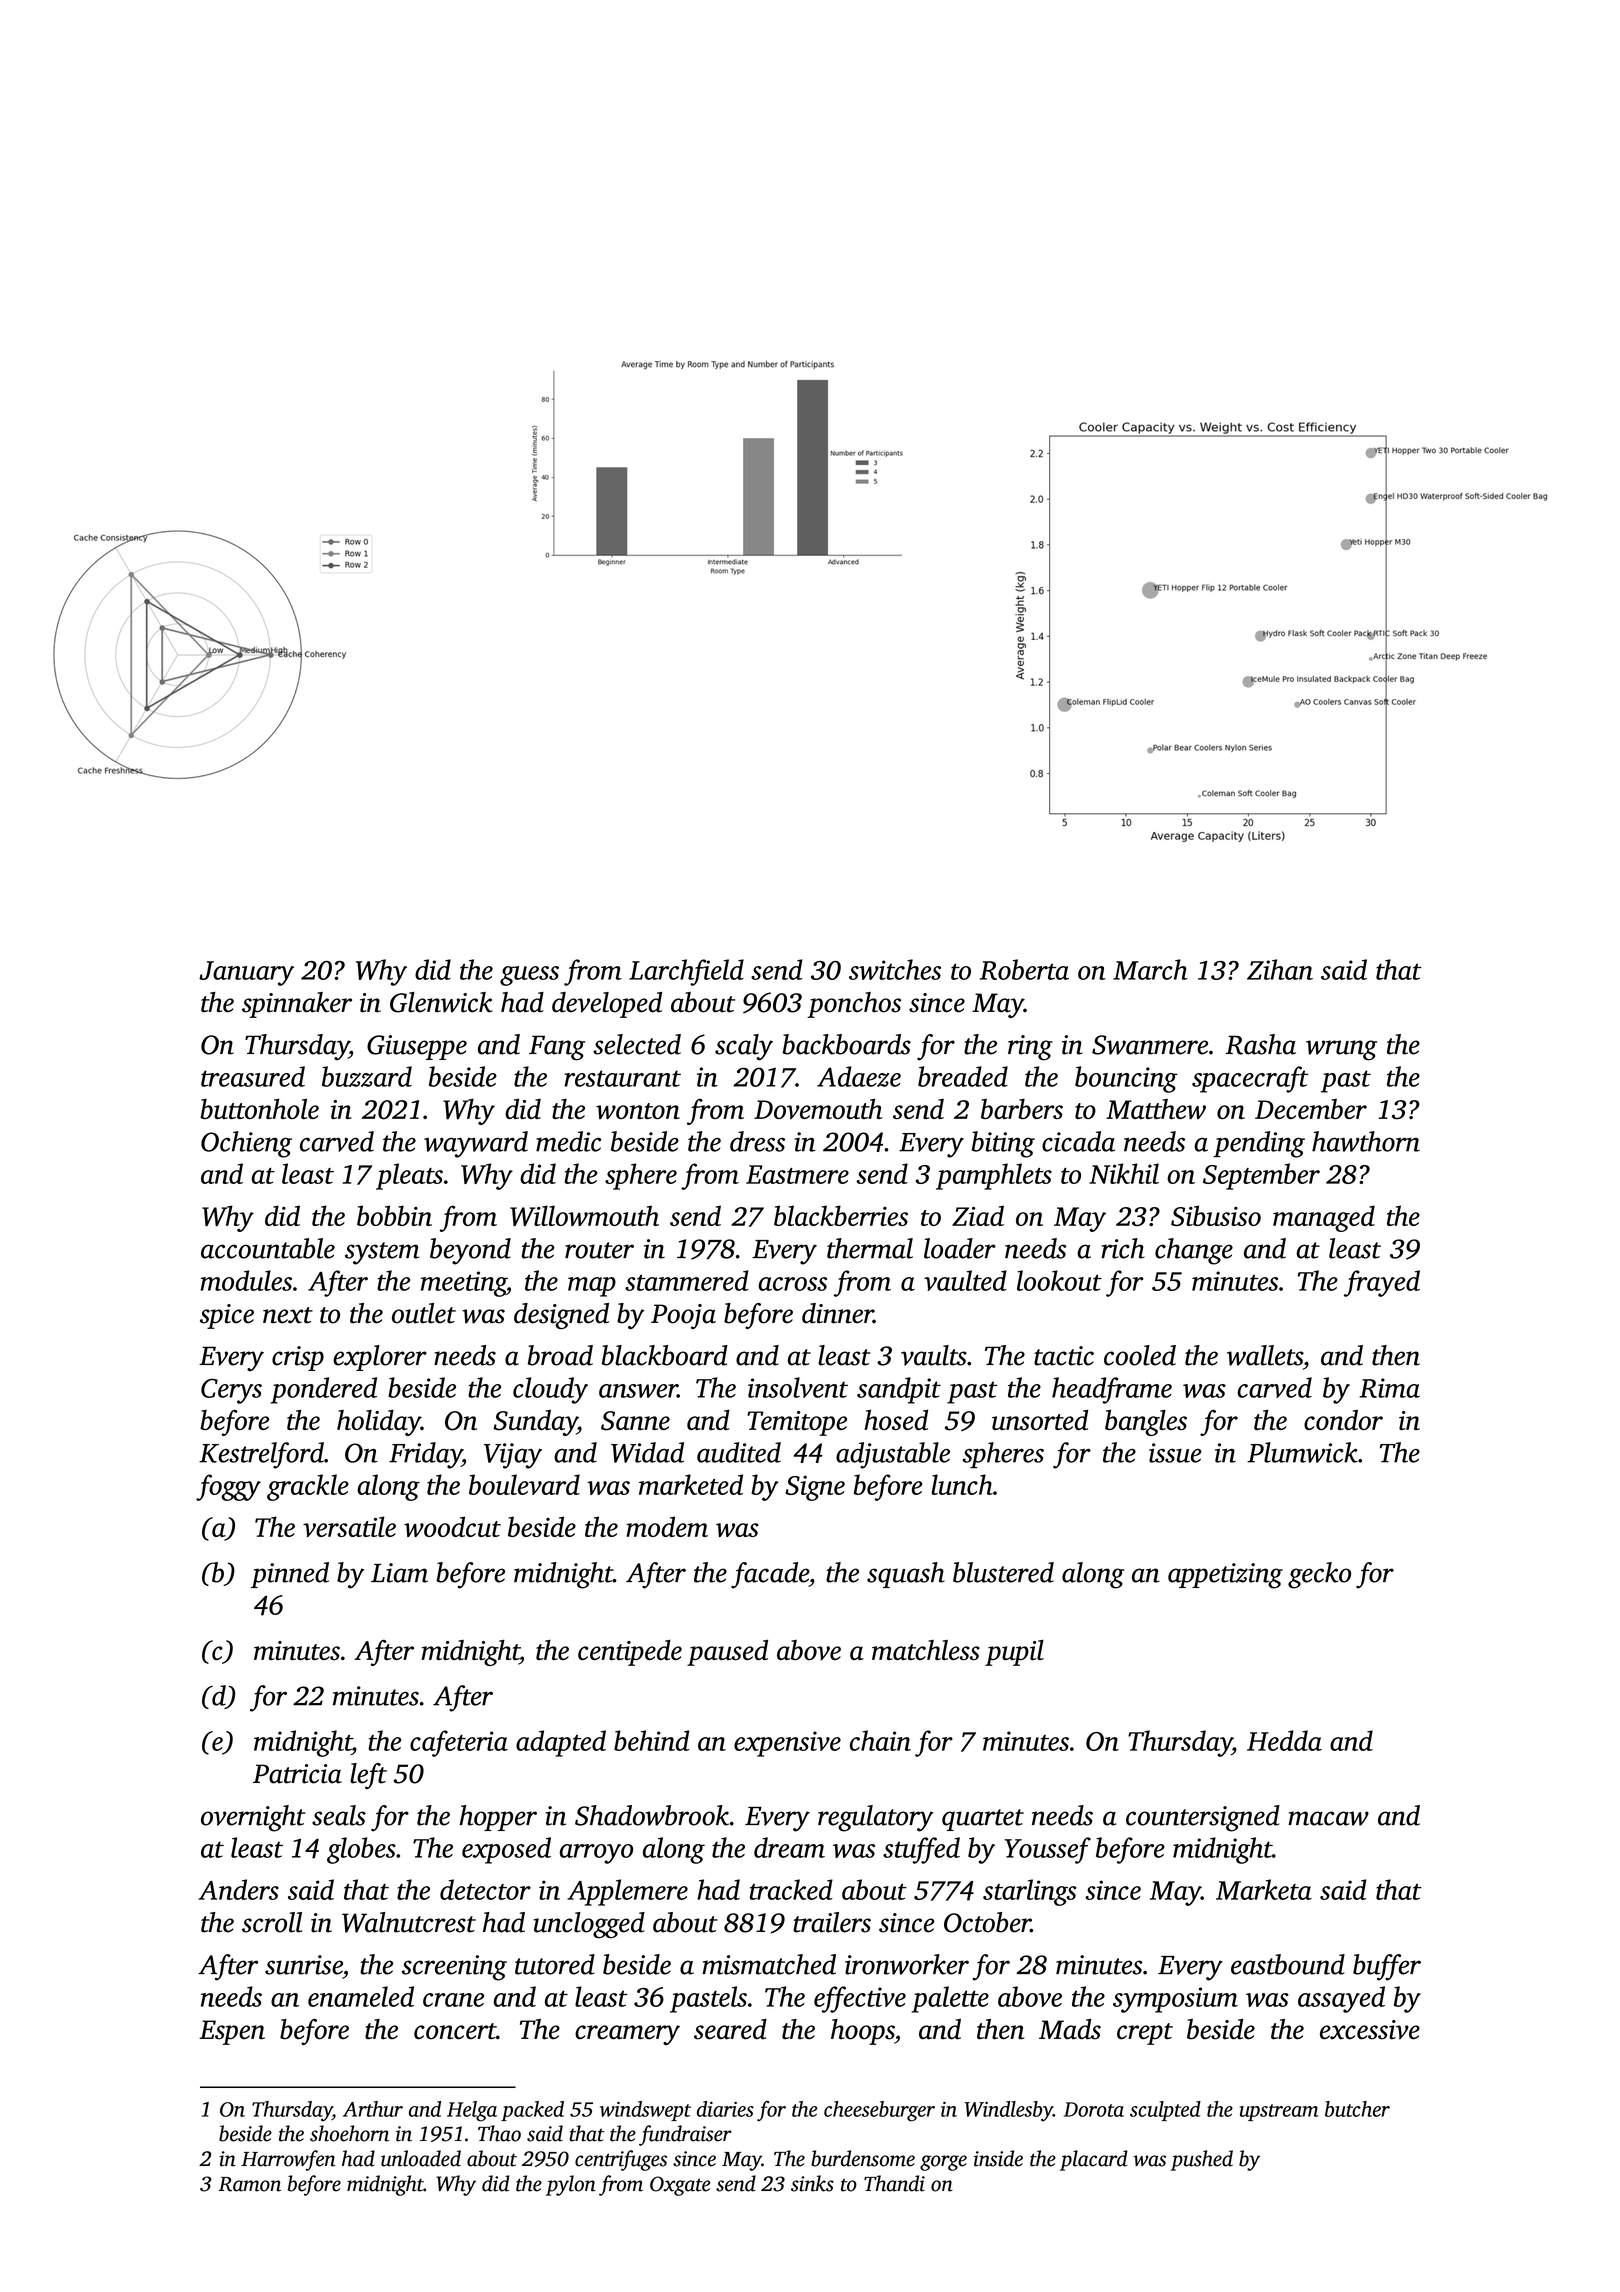 The height and width of the screenshot is (2292, 1620). What do you see at coordinates (249, 2184) in the screenshot?
I see `Ramon` at bounding box center [249, 2184].
